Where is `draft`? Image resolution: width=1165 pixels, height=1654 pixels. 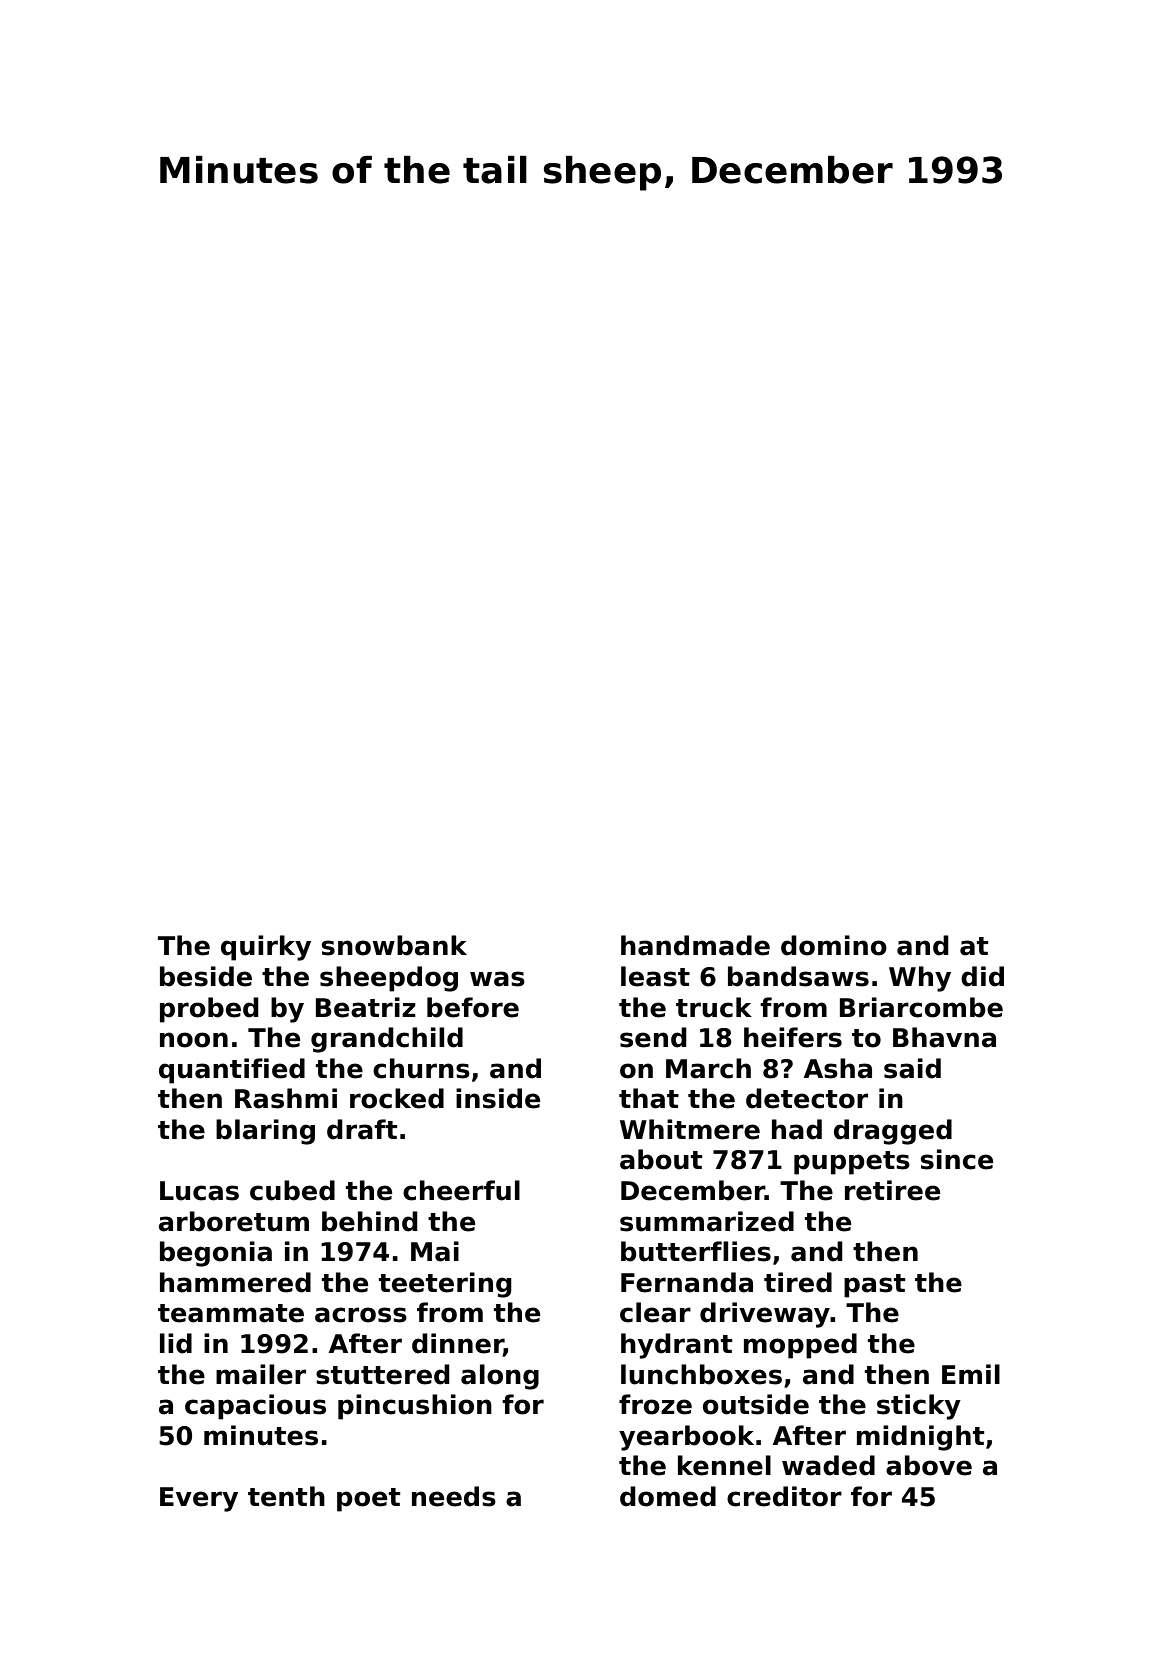
draft is located at coordinates (362, 1129).
